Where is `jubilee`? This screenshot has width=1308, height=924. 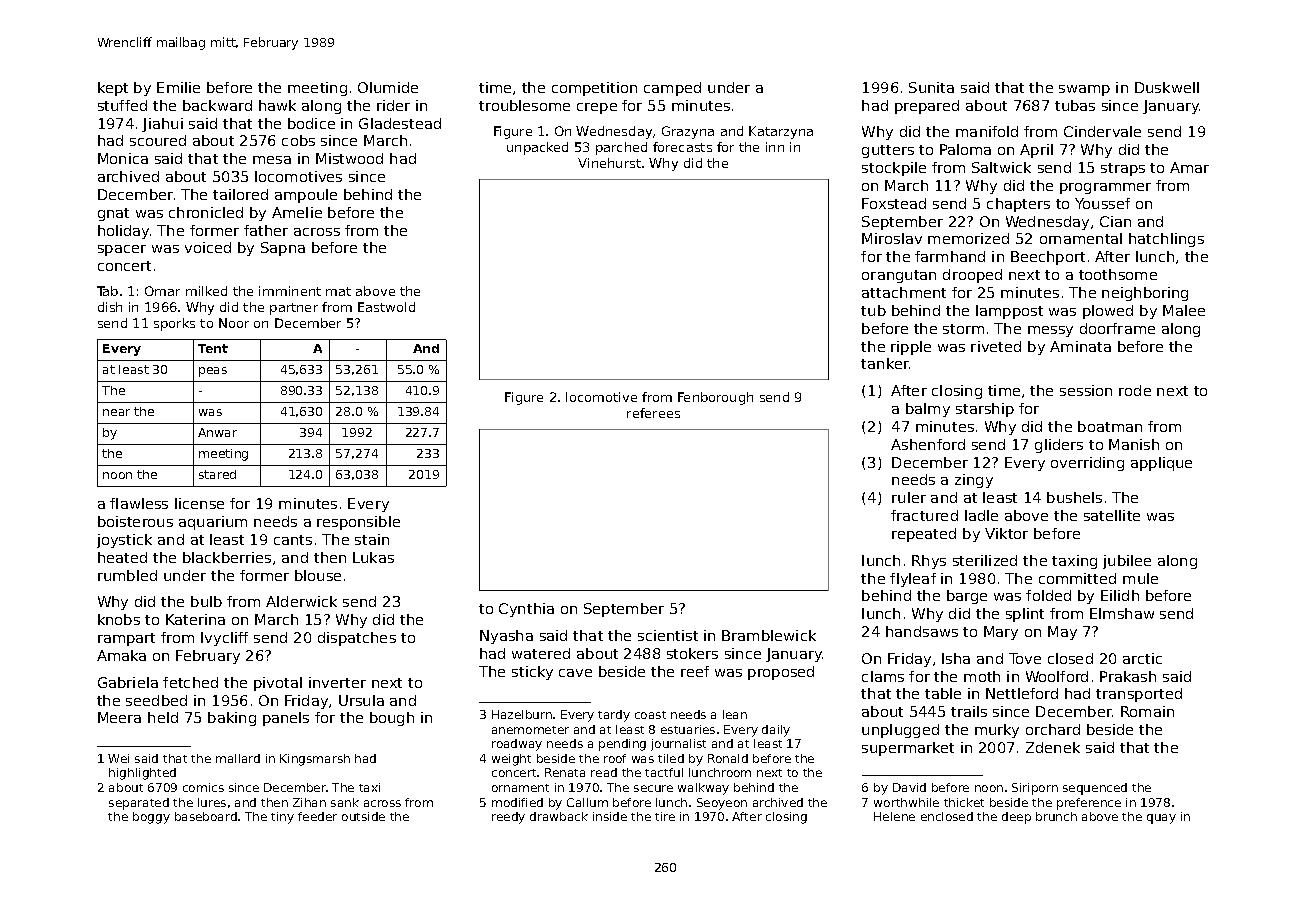
jubilee is located at coordinates (1127, 562).
